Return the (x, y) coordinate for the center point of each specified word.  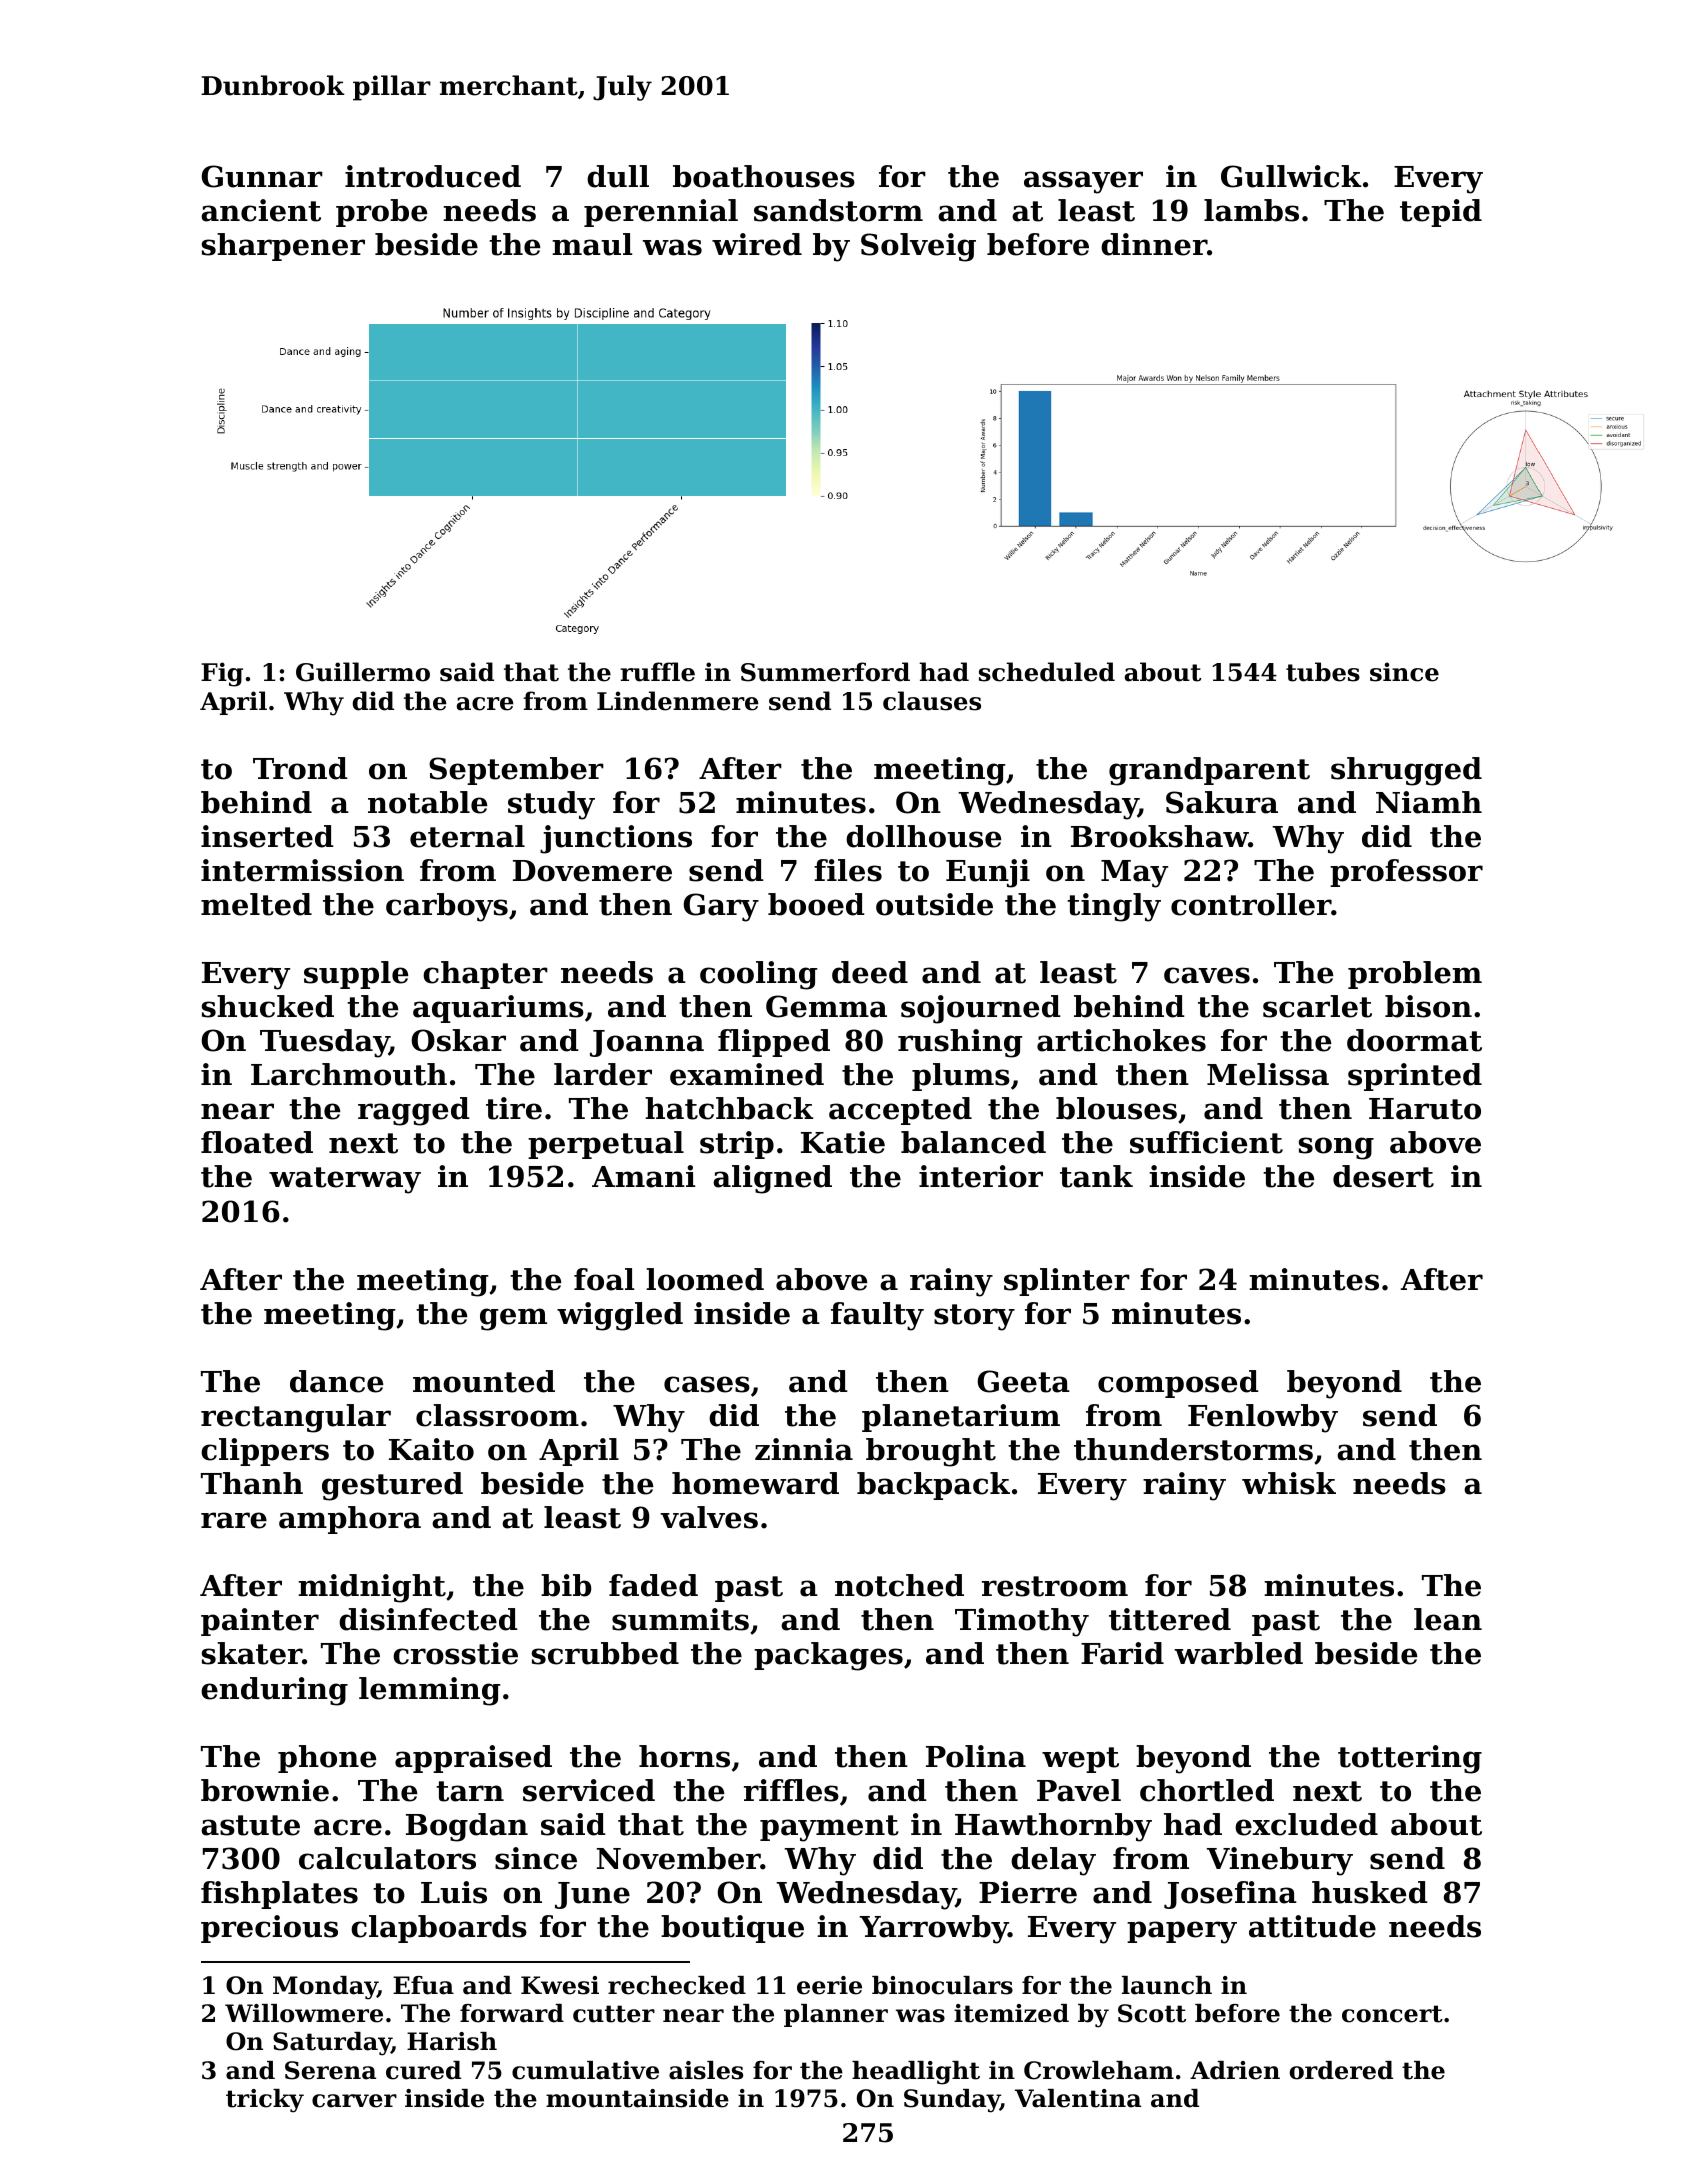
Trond (300, 768)
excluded (1306, 1824)
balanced (973, 1142)
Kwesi (560, 1985)
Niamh (1429, 802)
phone (327, 1759)
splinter (1067, 1282)
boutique (732, 1929)
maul (592, 244)
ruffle (657, 672)
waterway (345, 1180)
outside (934, 904)
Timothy (1022, 1622)
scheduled (1047, 672)
